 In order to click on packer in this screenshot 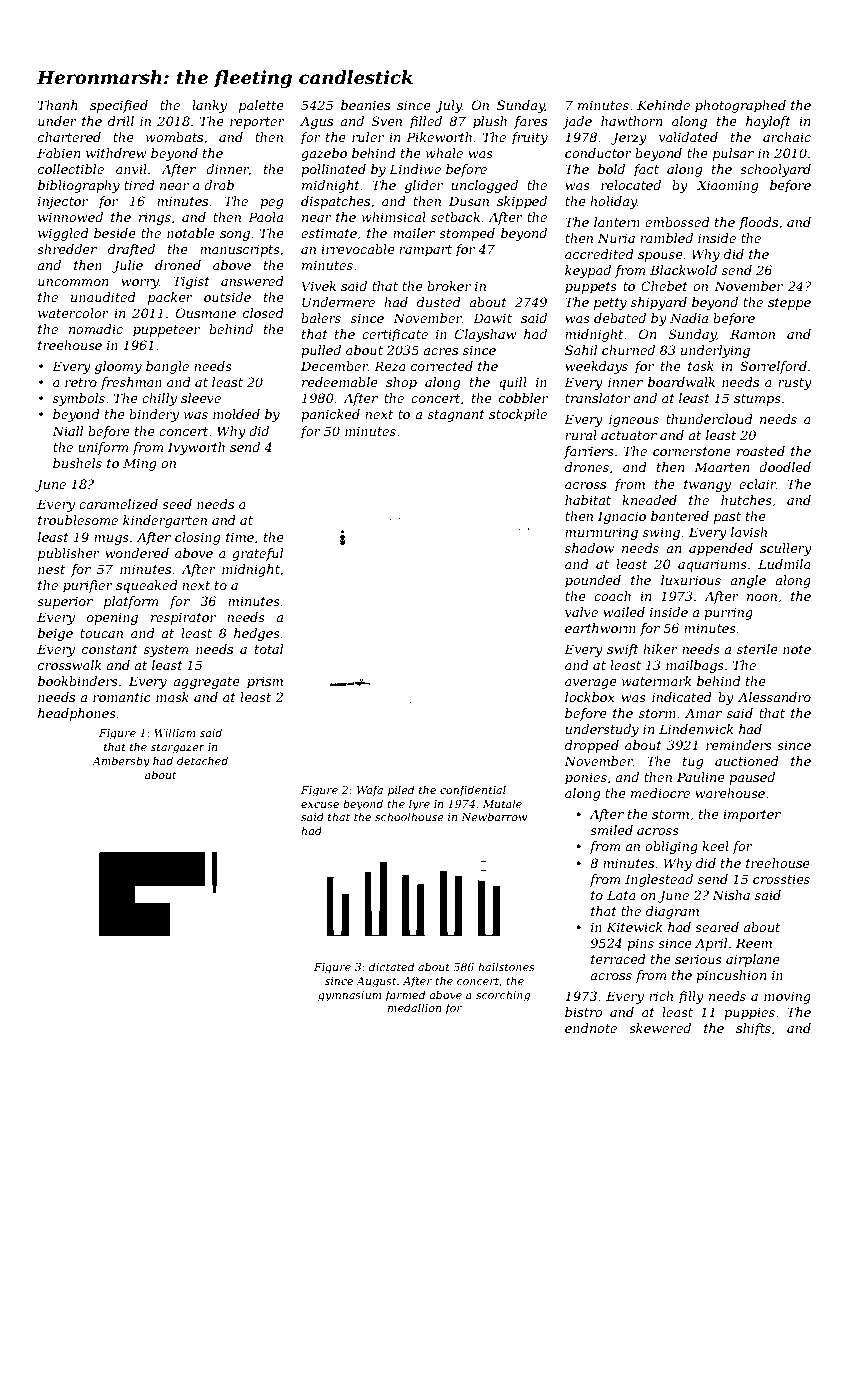, I will do `click(170, 298)`.
